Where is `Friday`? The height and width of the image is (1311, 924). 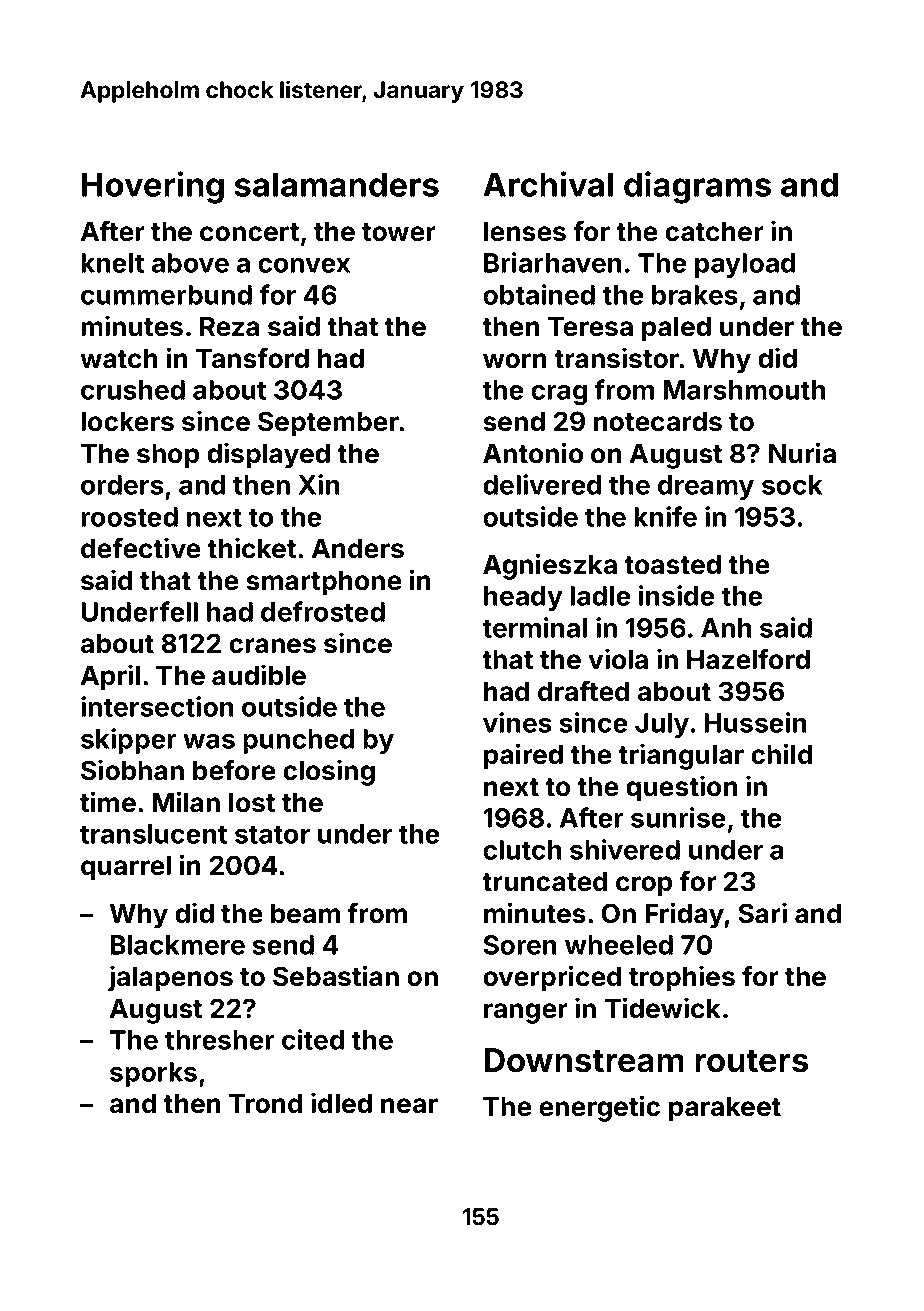 Friday is located at coordinates (684, 915).
